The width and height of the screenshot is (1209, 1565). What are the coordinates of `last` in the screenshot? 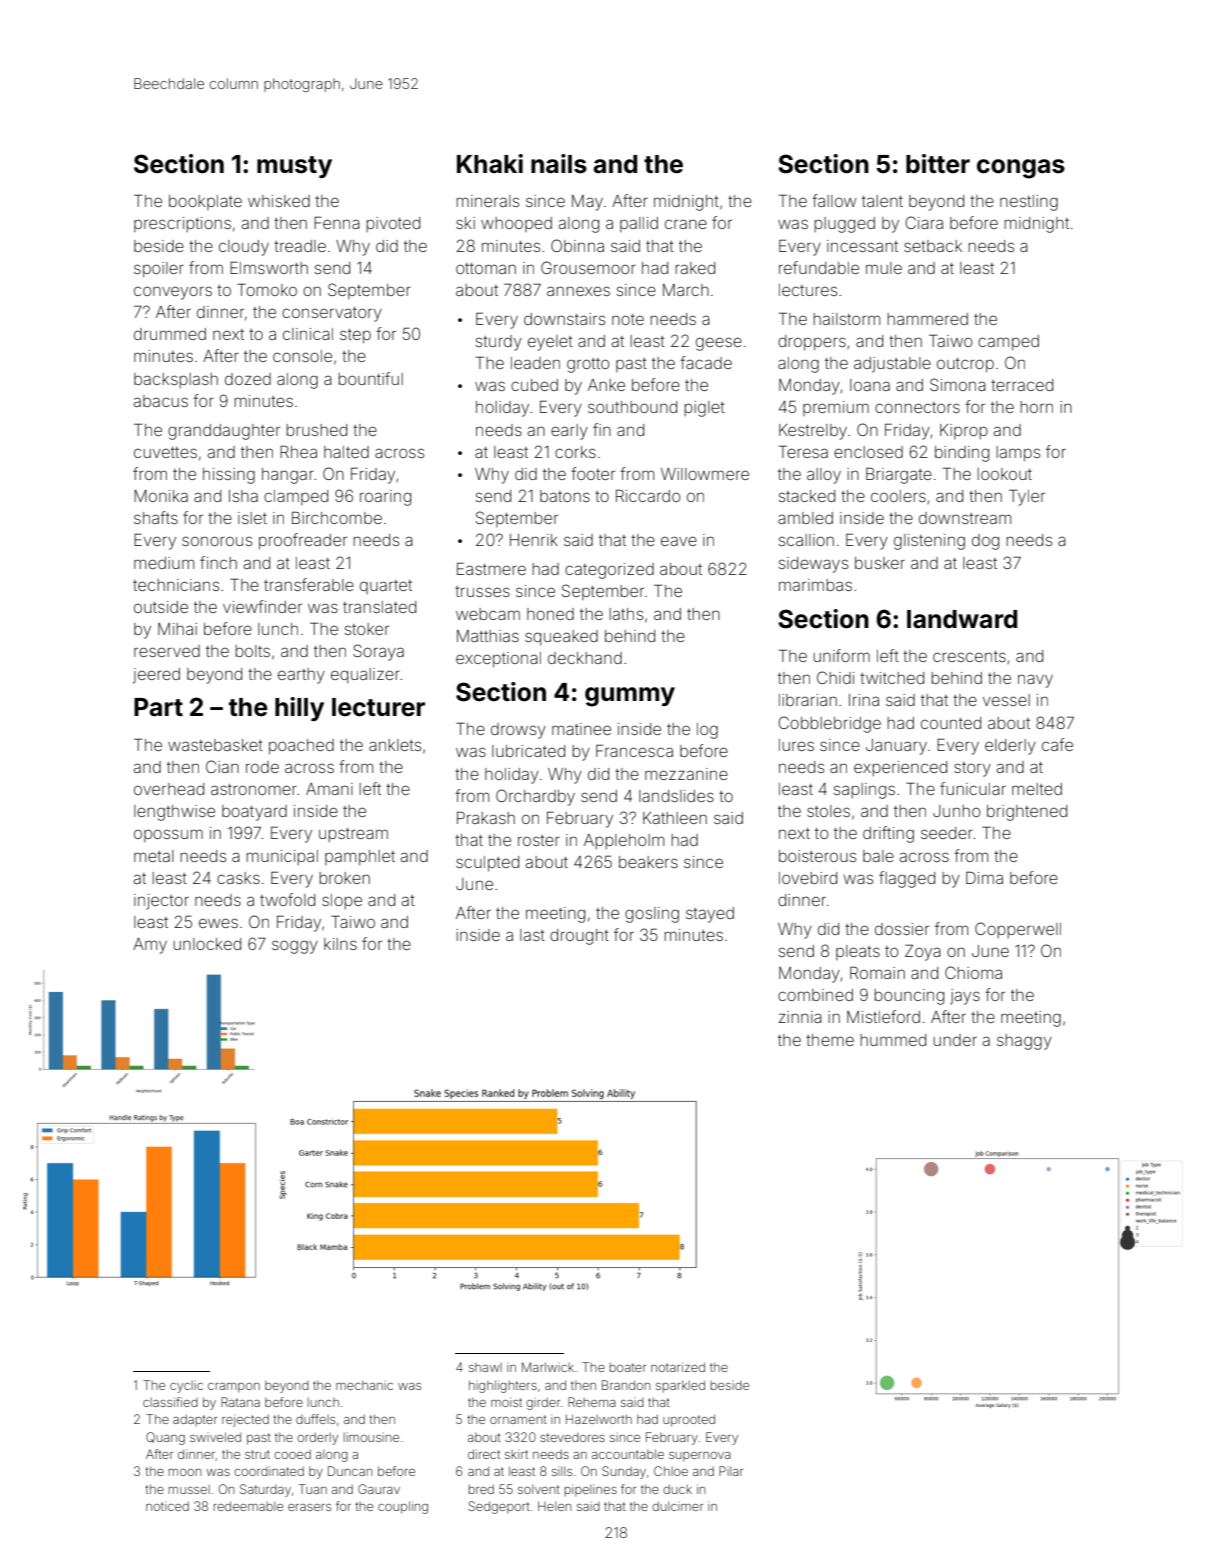 It's located at (532, 935).
